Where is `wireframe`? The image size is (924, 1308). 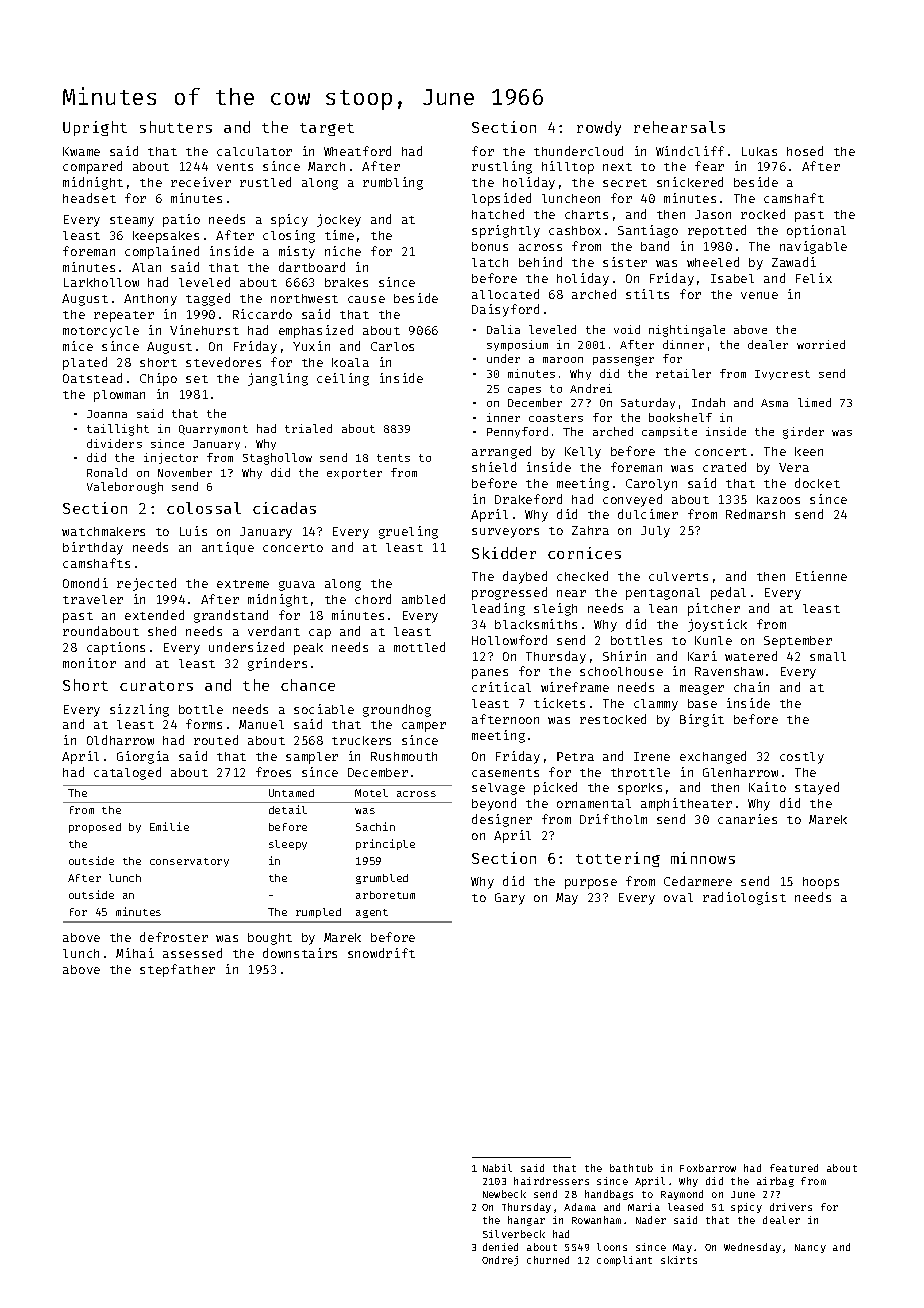 wireframe is located at coordinates (575, 687).
